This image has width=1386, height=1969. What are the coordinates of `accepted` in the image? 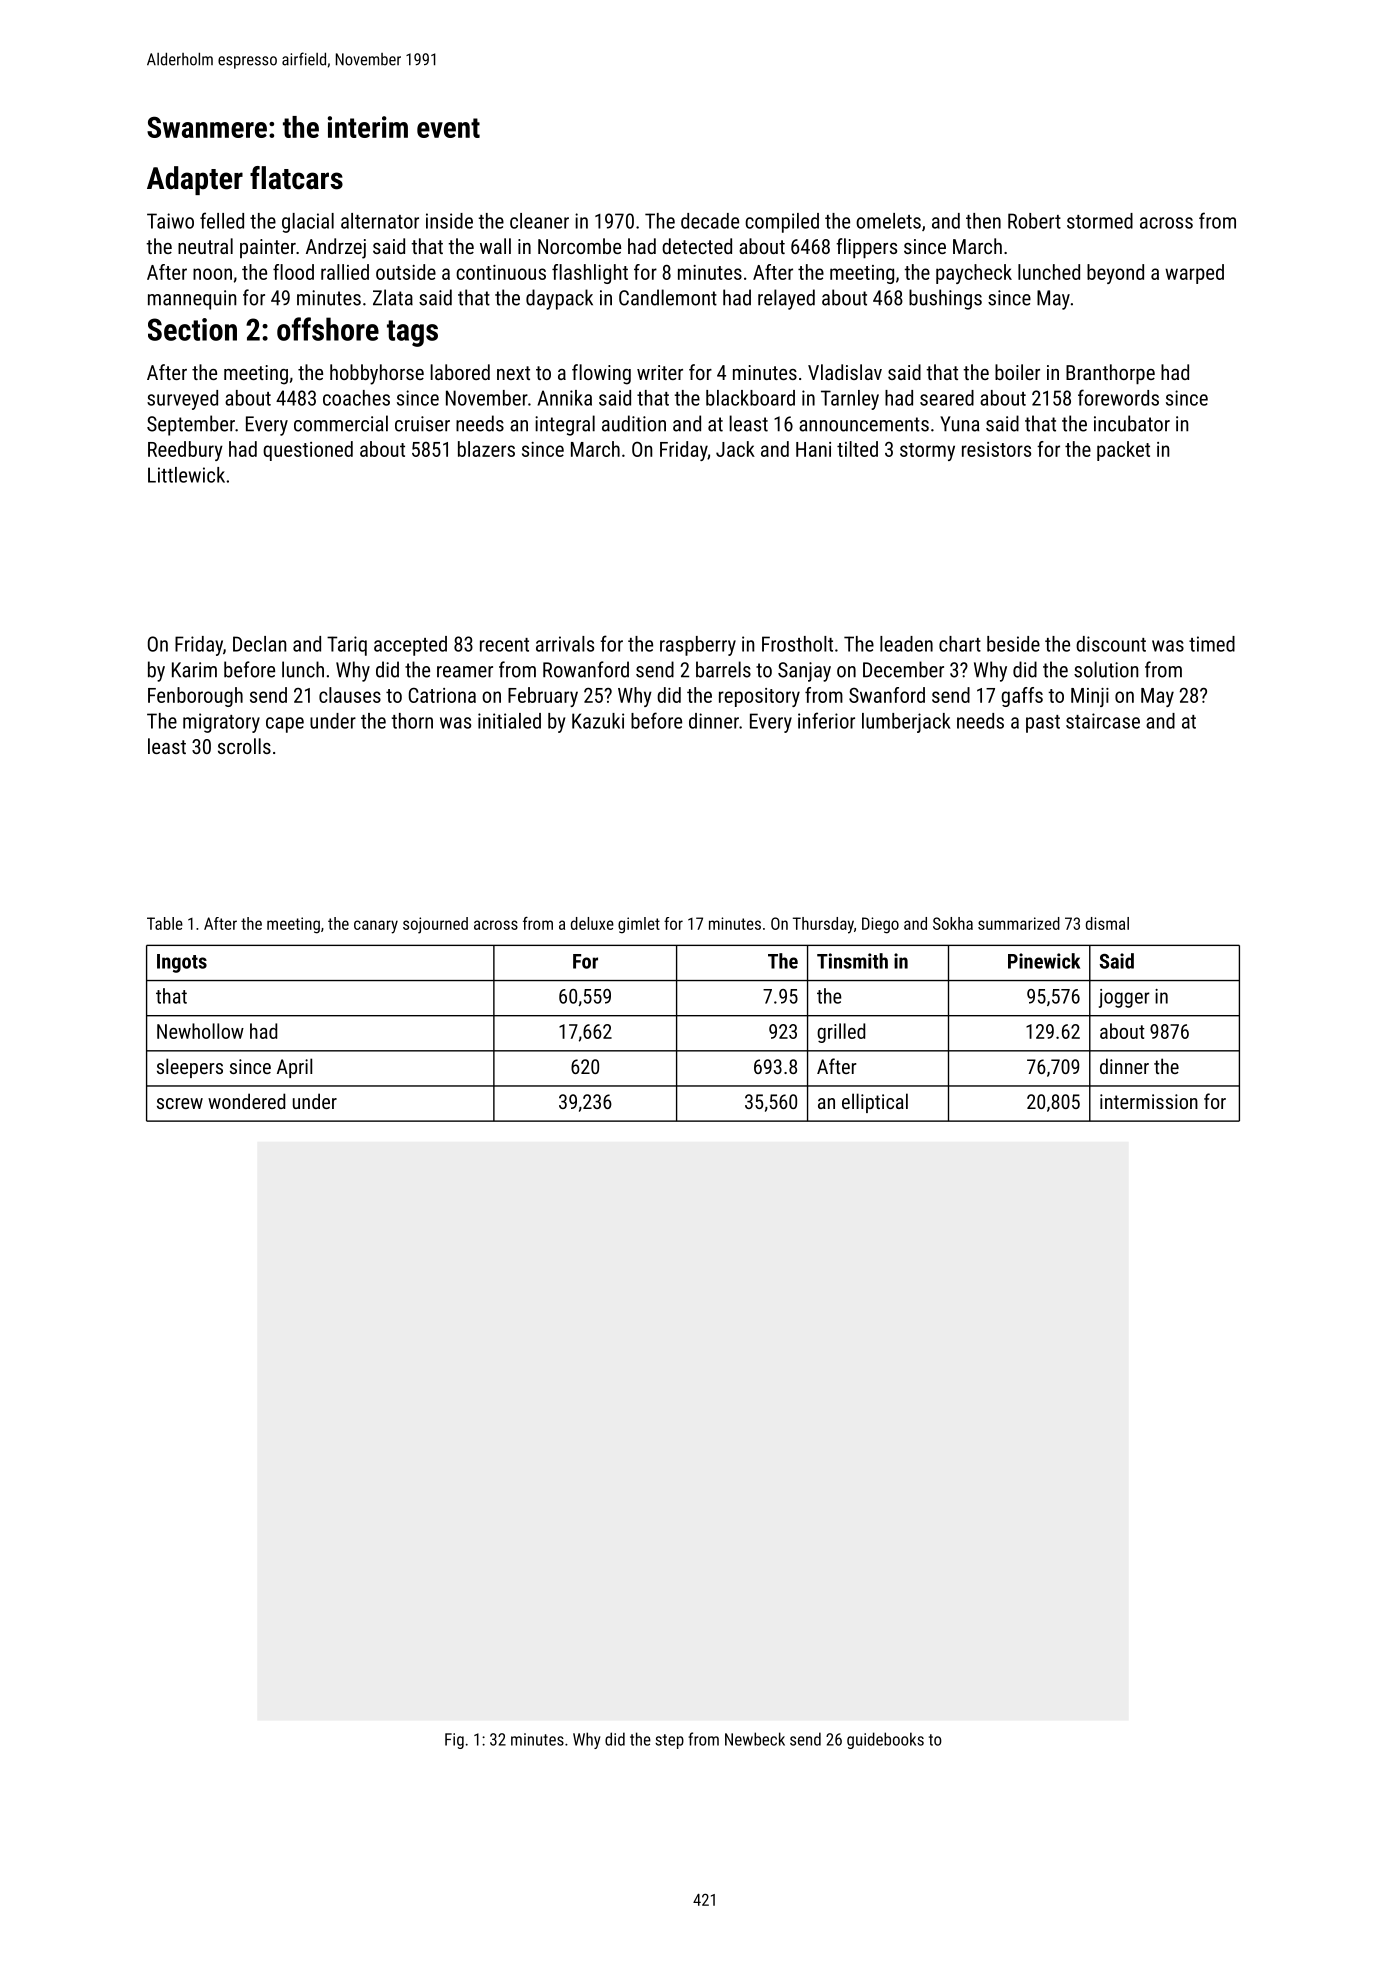 It's located at (410, 646).
